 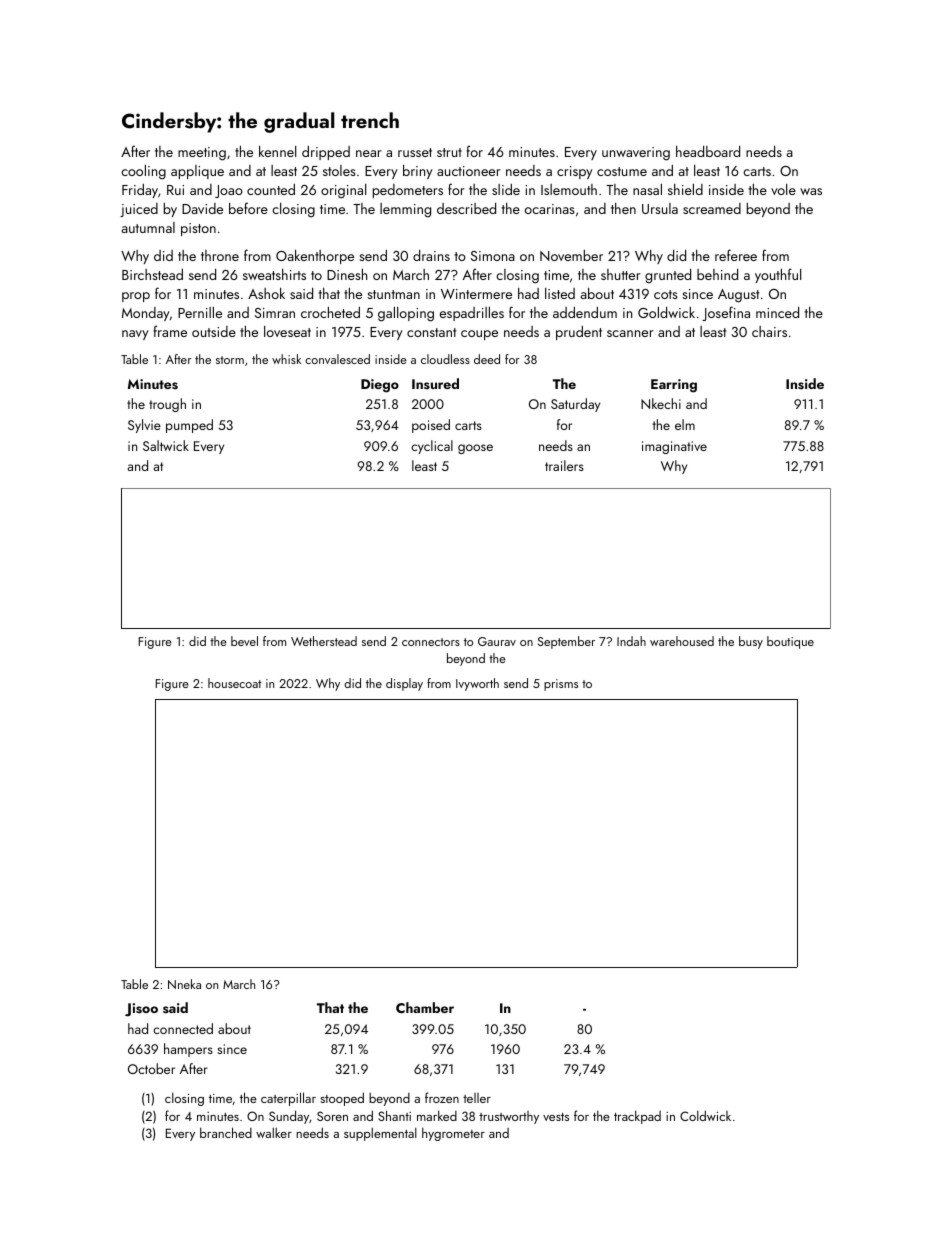 What do you see at coordinates (790, 642) in the screenshot?
I see `boutique` at bounding box center [790, 642].
